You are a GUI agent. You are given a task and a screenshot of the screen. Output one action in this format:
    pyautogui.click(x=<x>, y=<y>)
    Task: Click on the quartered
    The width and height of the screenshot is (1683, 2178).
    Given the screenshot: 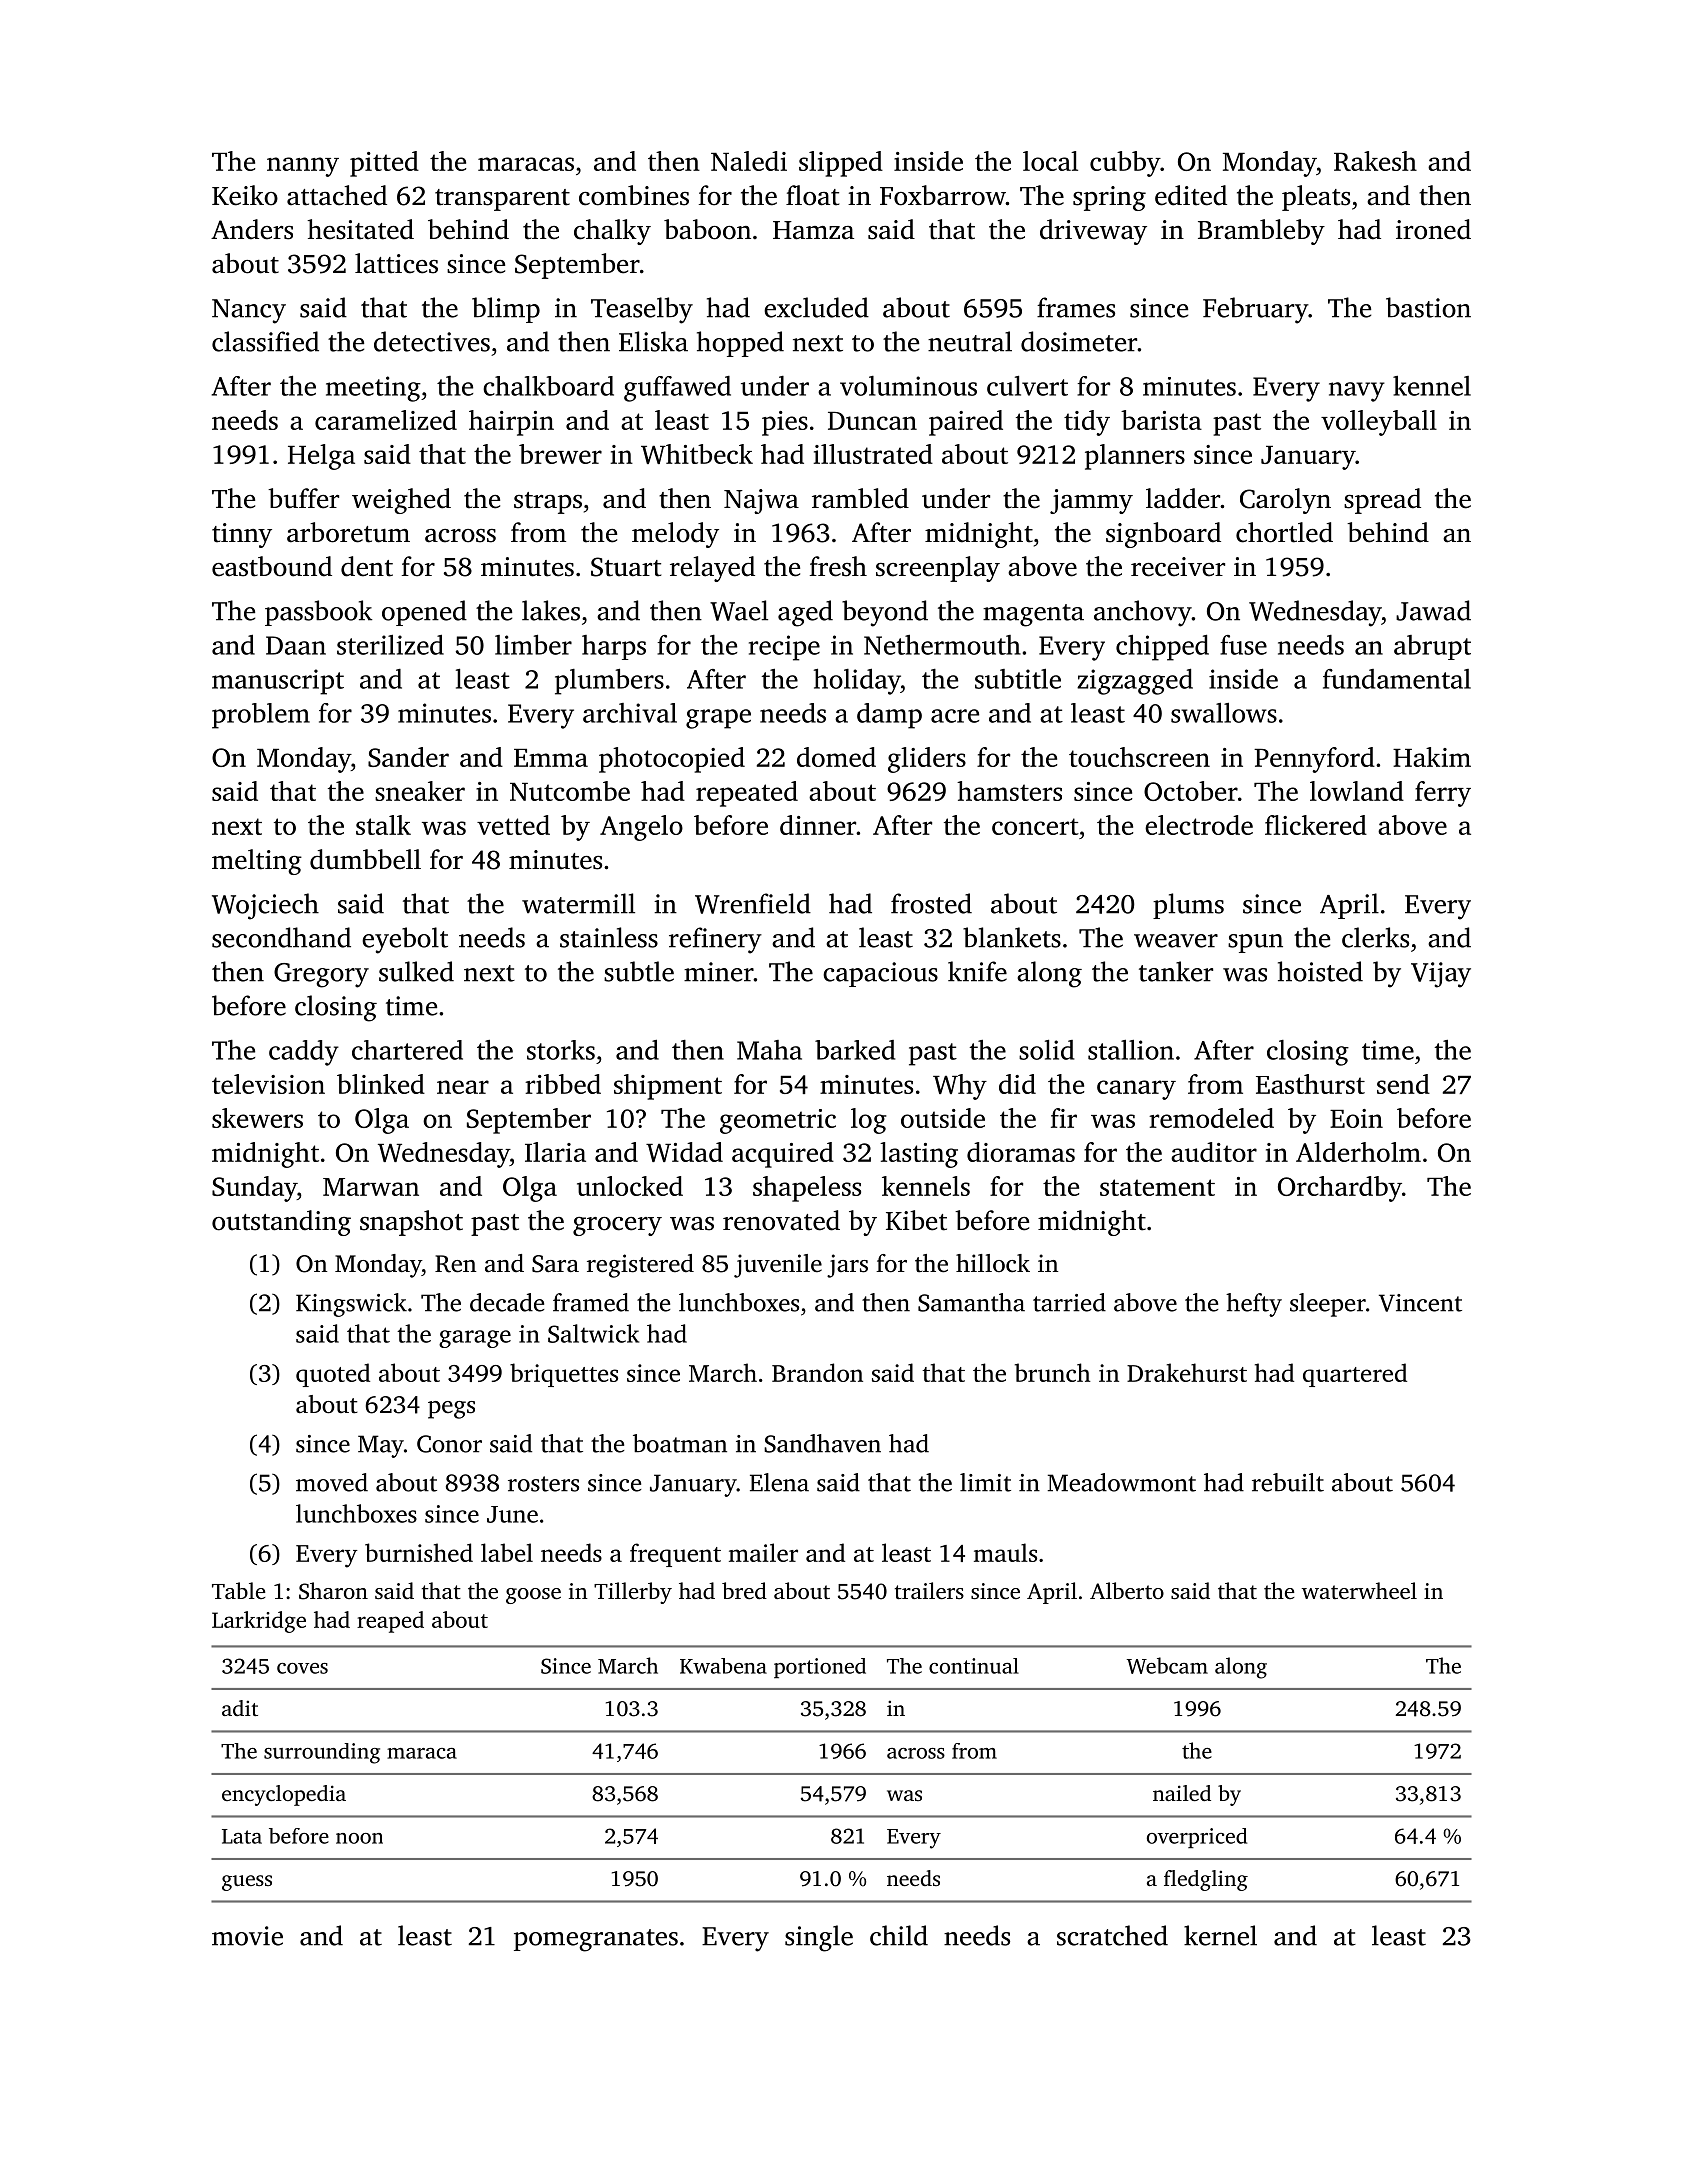 What is the action you would take?
    pyautogui.click(x=1355, y=1375)
